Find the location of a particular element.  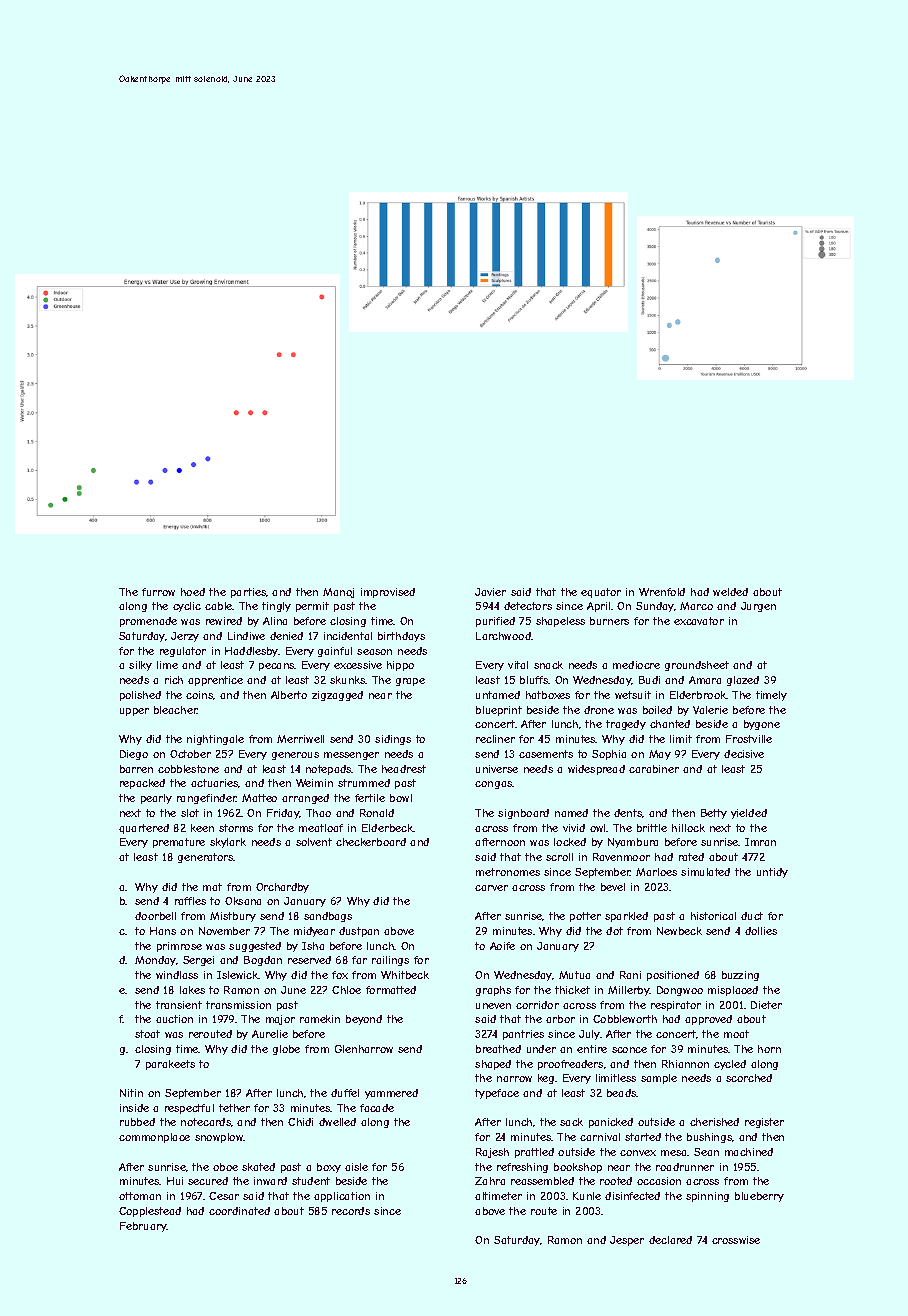

Jerzy is located at coordinates (185, 637).
